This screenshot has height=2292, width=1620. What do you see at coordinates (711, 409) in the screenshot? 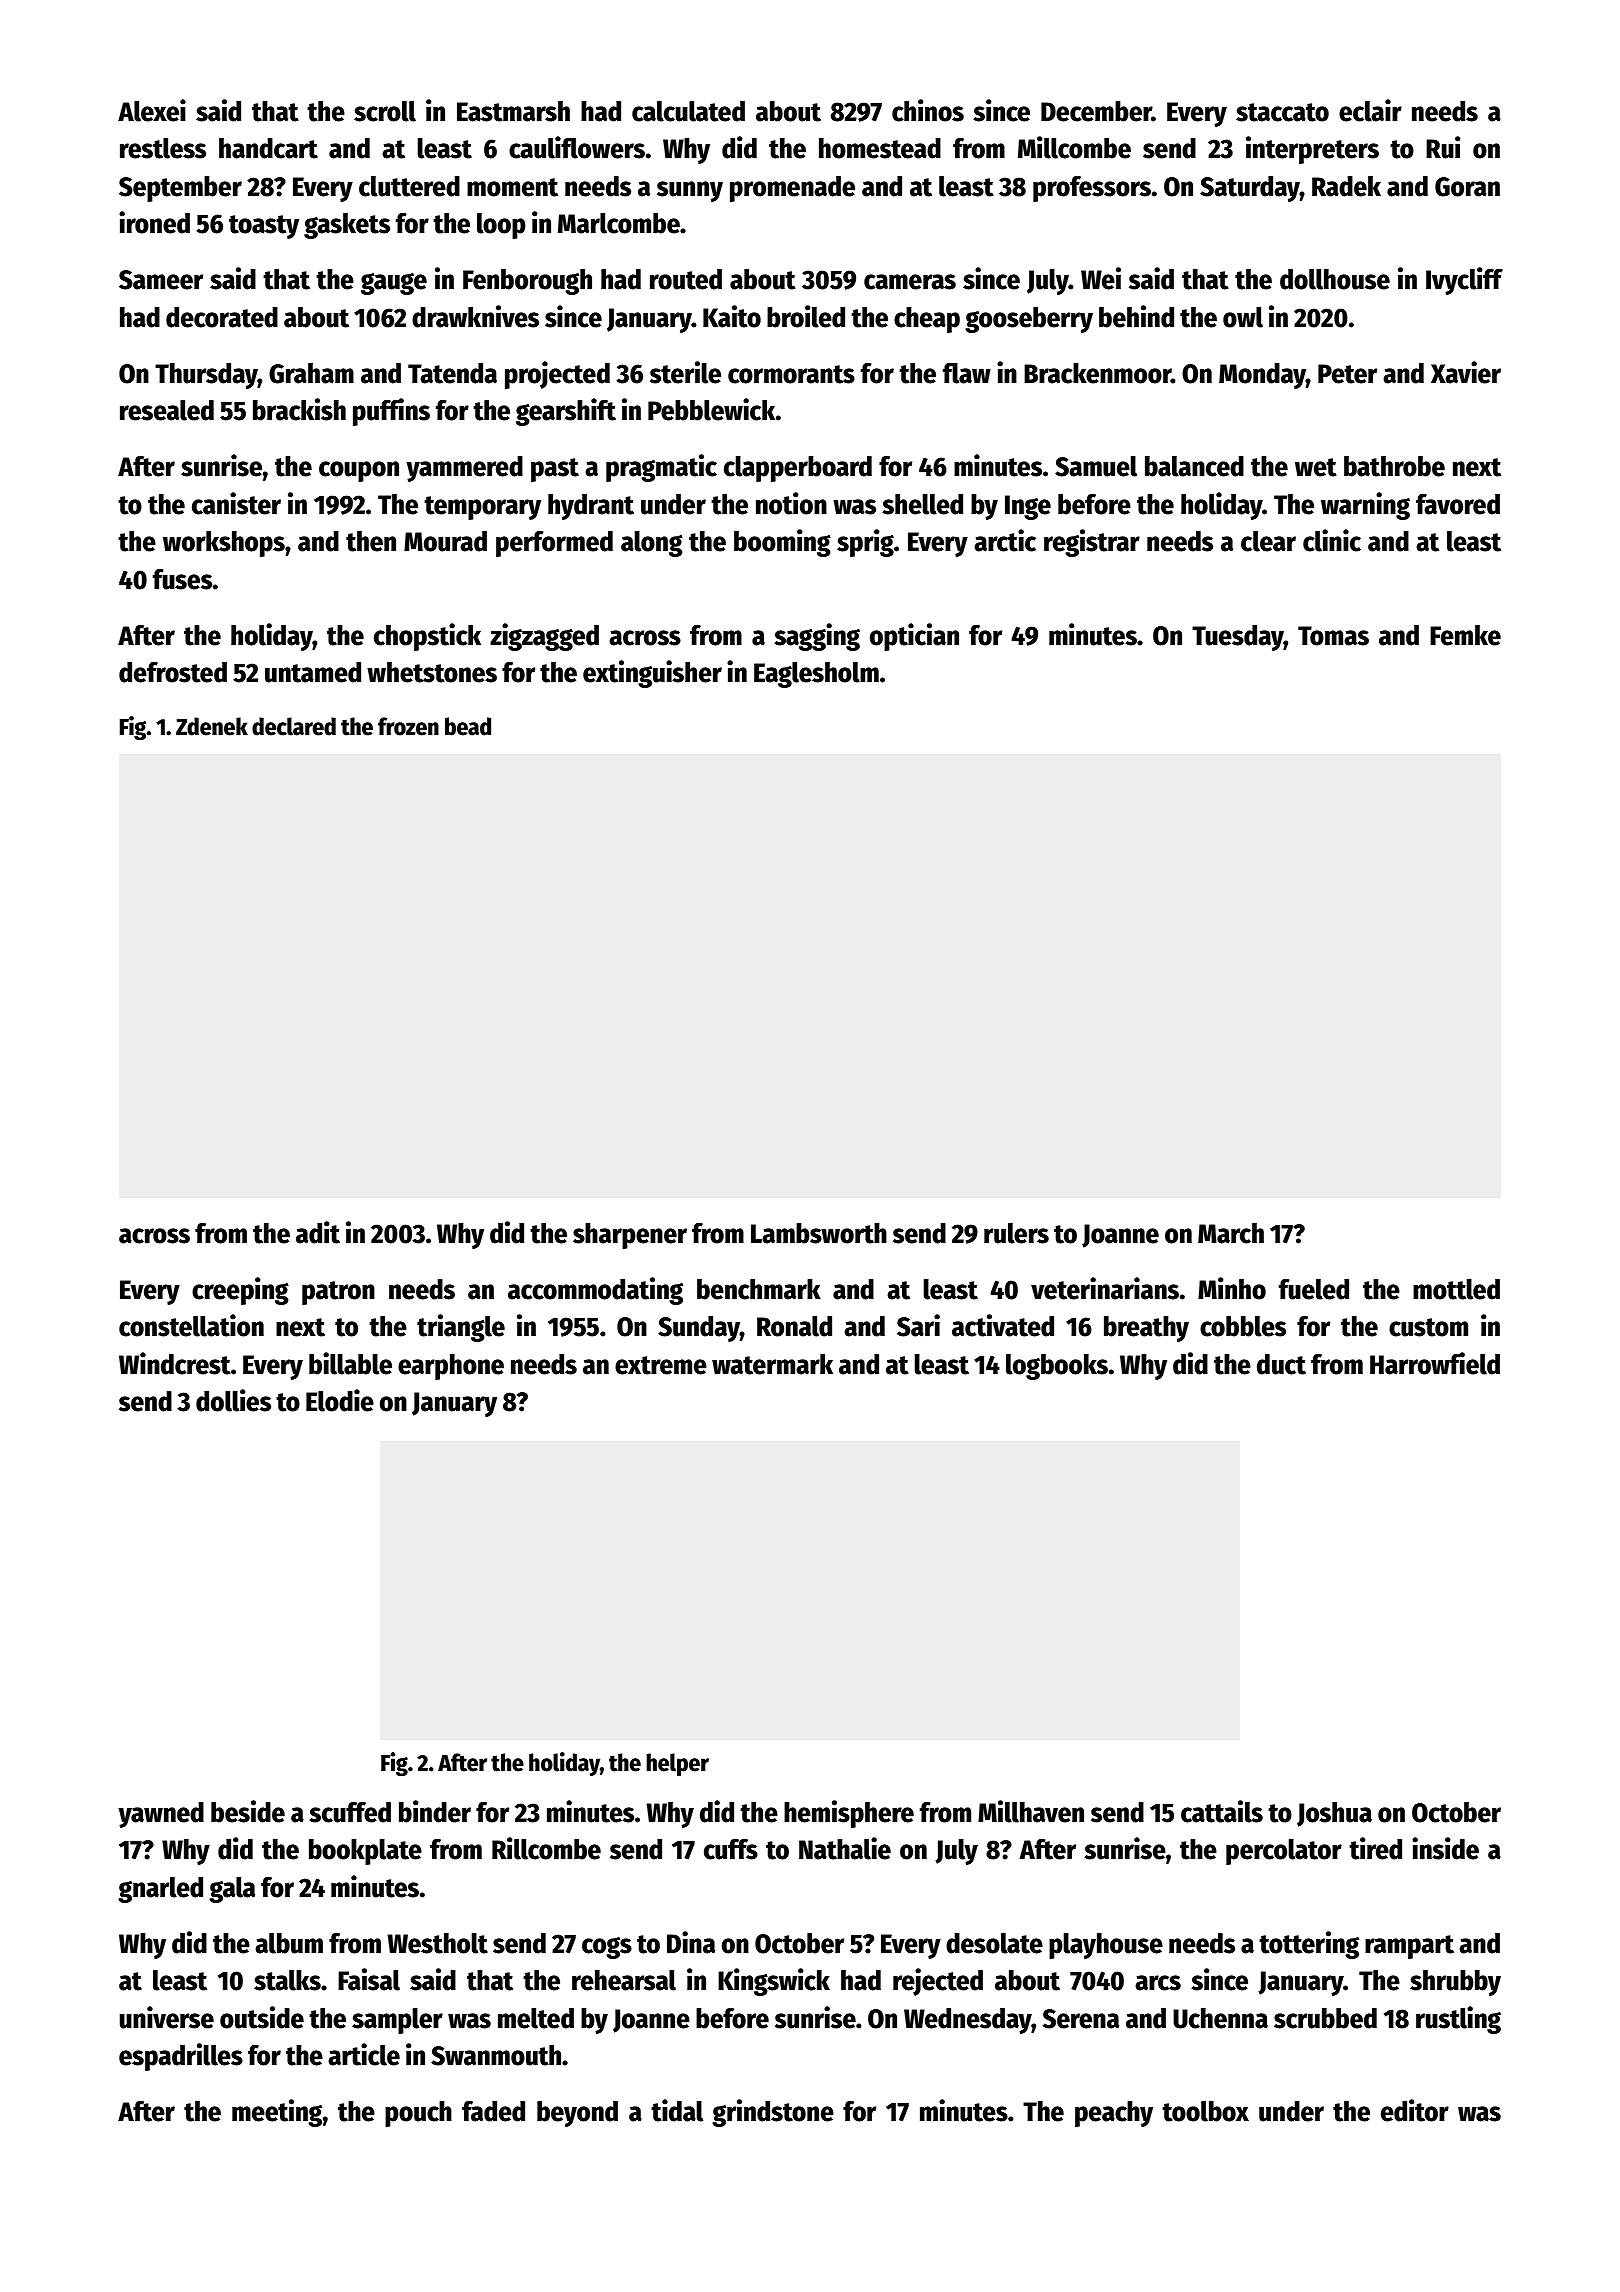
I see `Pebblewick` at bounding box center [711, 409].
